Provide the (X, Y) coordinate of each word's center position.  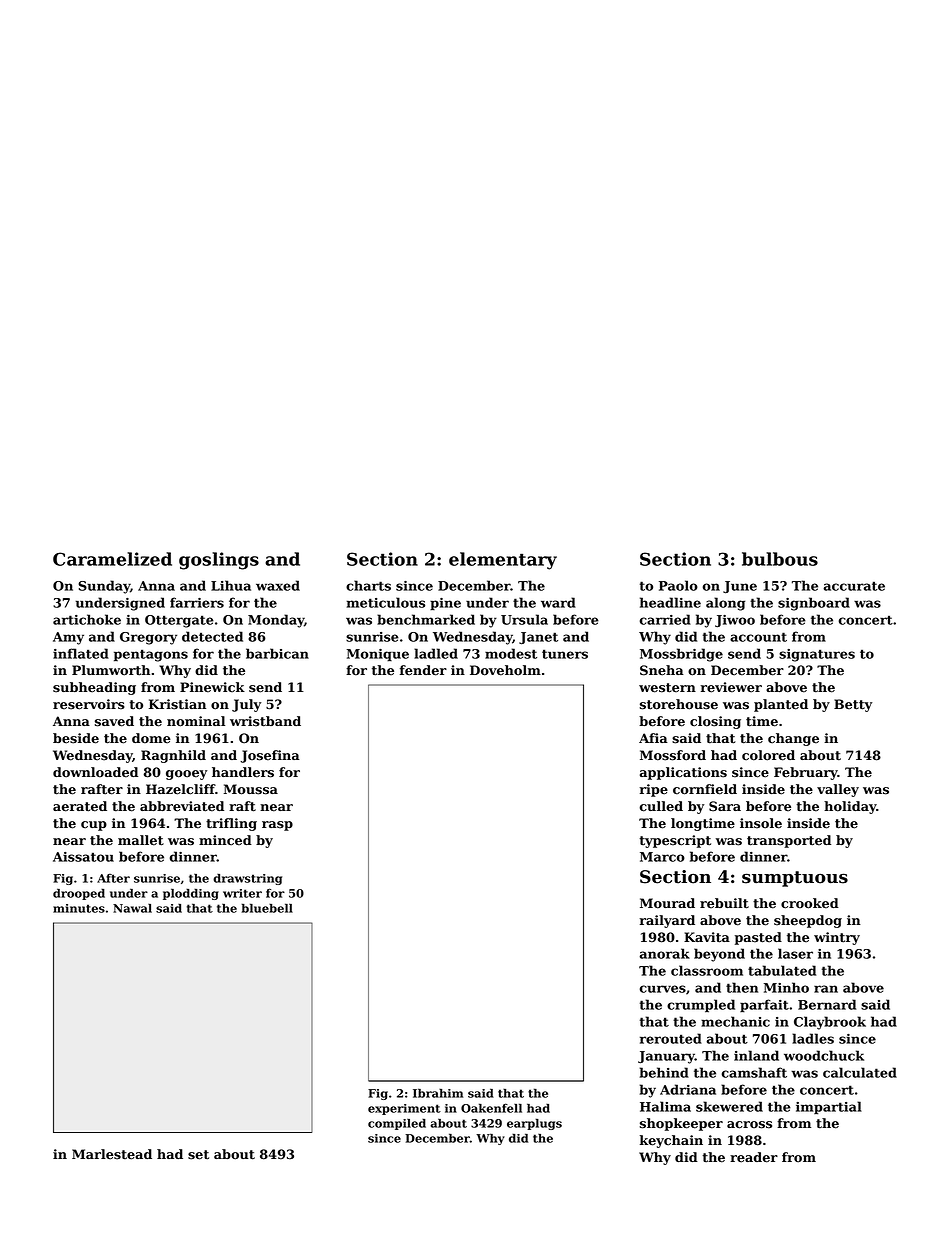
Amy (68, 638)
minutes (79, 908)
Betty (853, 705)
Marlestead (112, 1154)
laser (795, 953)
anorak (665, 953)
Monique (378, 655)
